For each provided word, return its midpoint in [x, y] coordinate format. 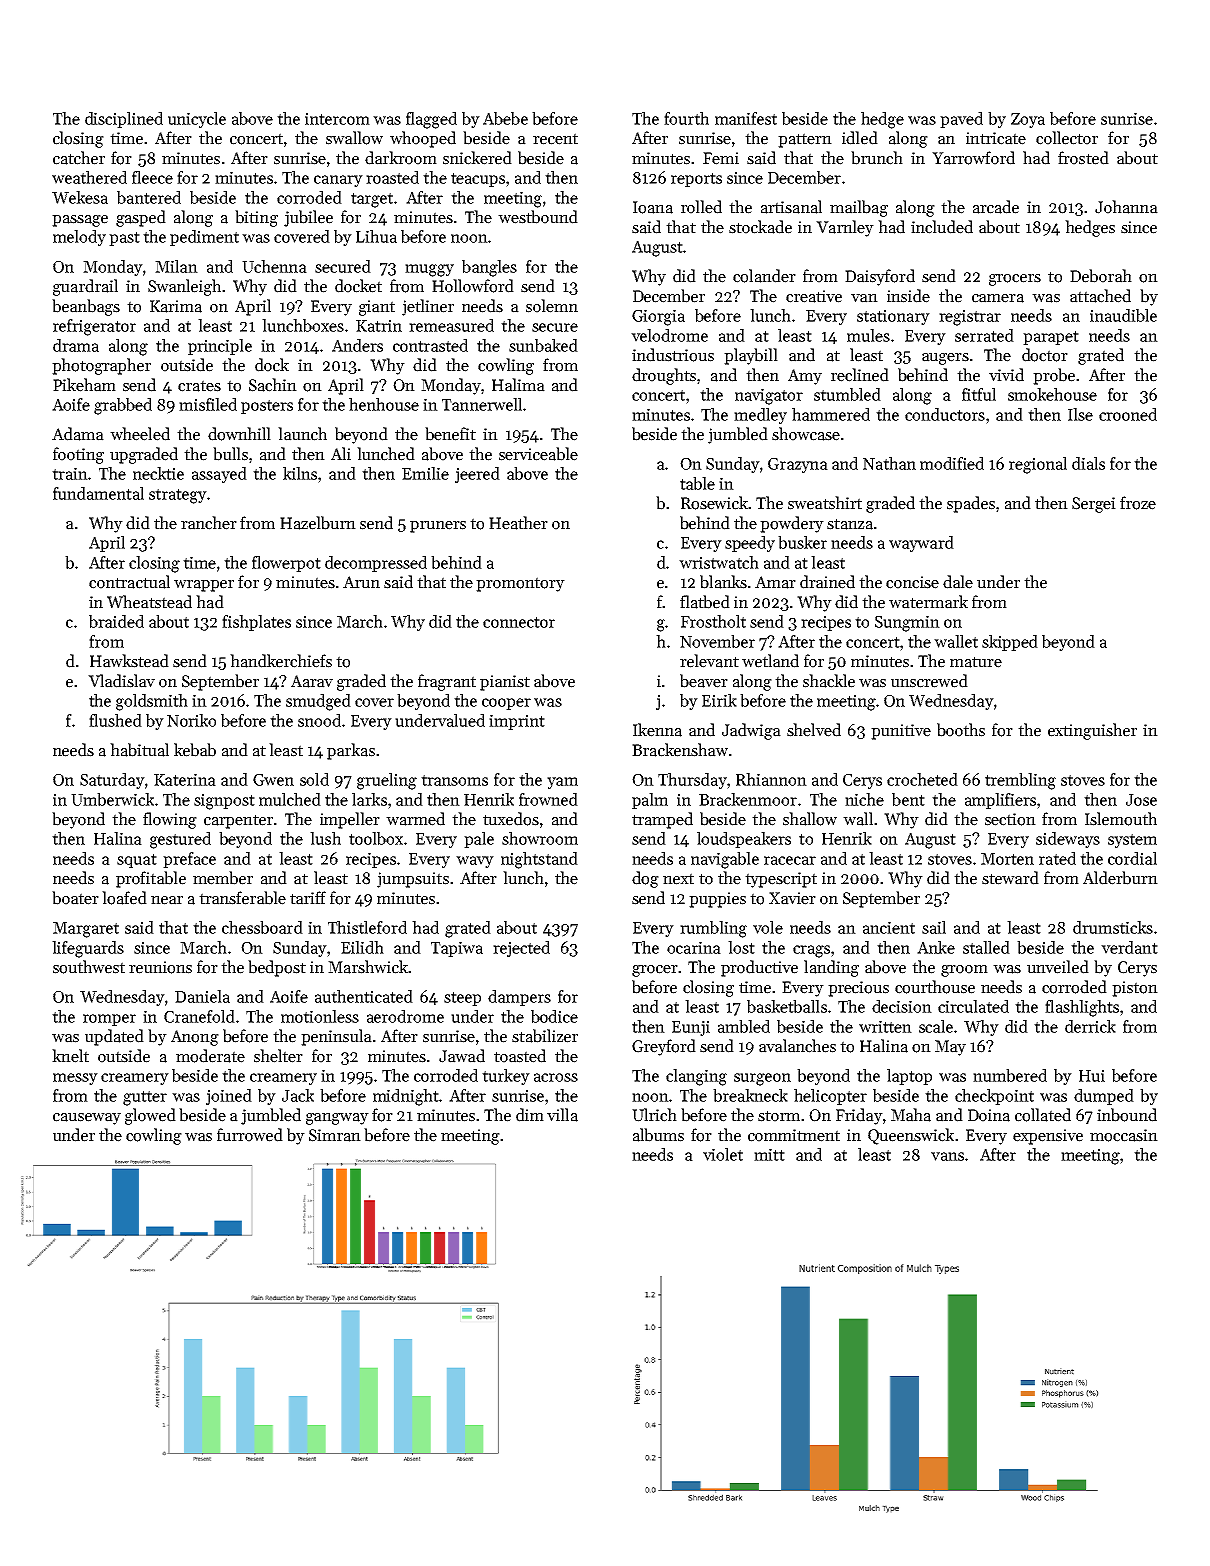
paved [961, 120]
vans [947, 1156]
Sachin [273, 385]
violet [723, 1154]
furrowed [250, 1135]
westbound [538, 217]
